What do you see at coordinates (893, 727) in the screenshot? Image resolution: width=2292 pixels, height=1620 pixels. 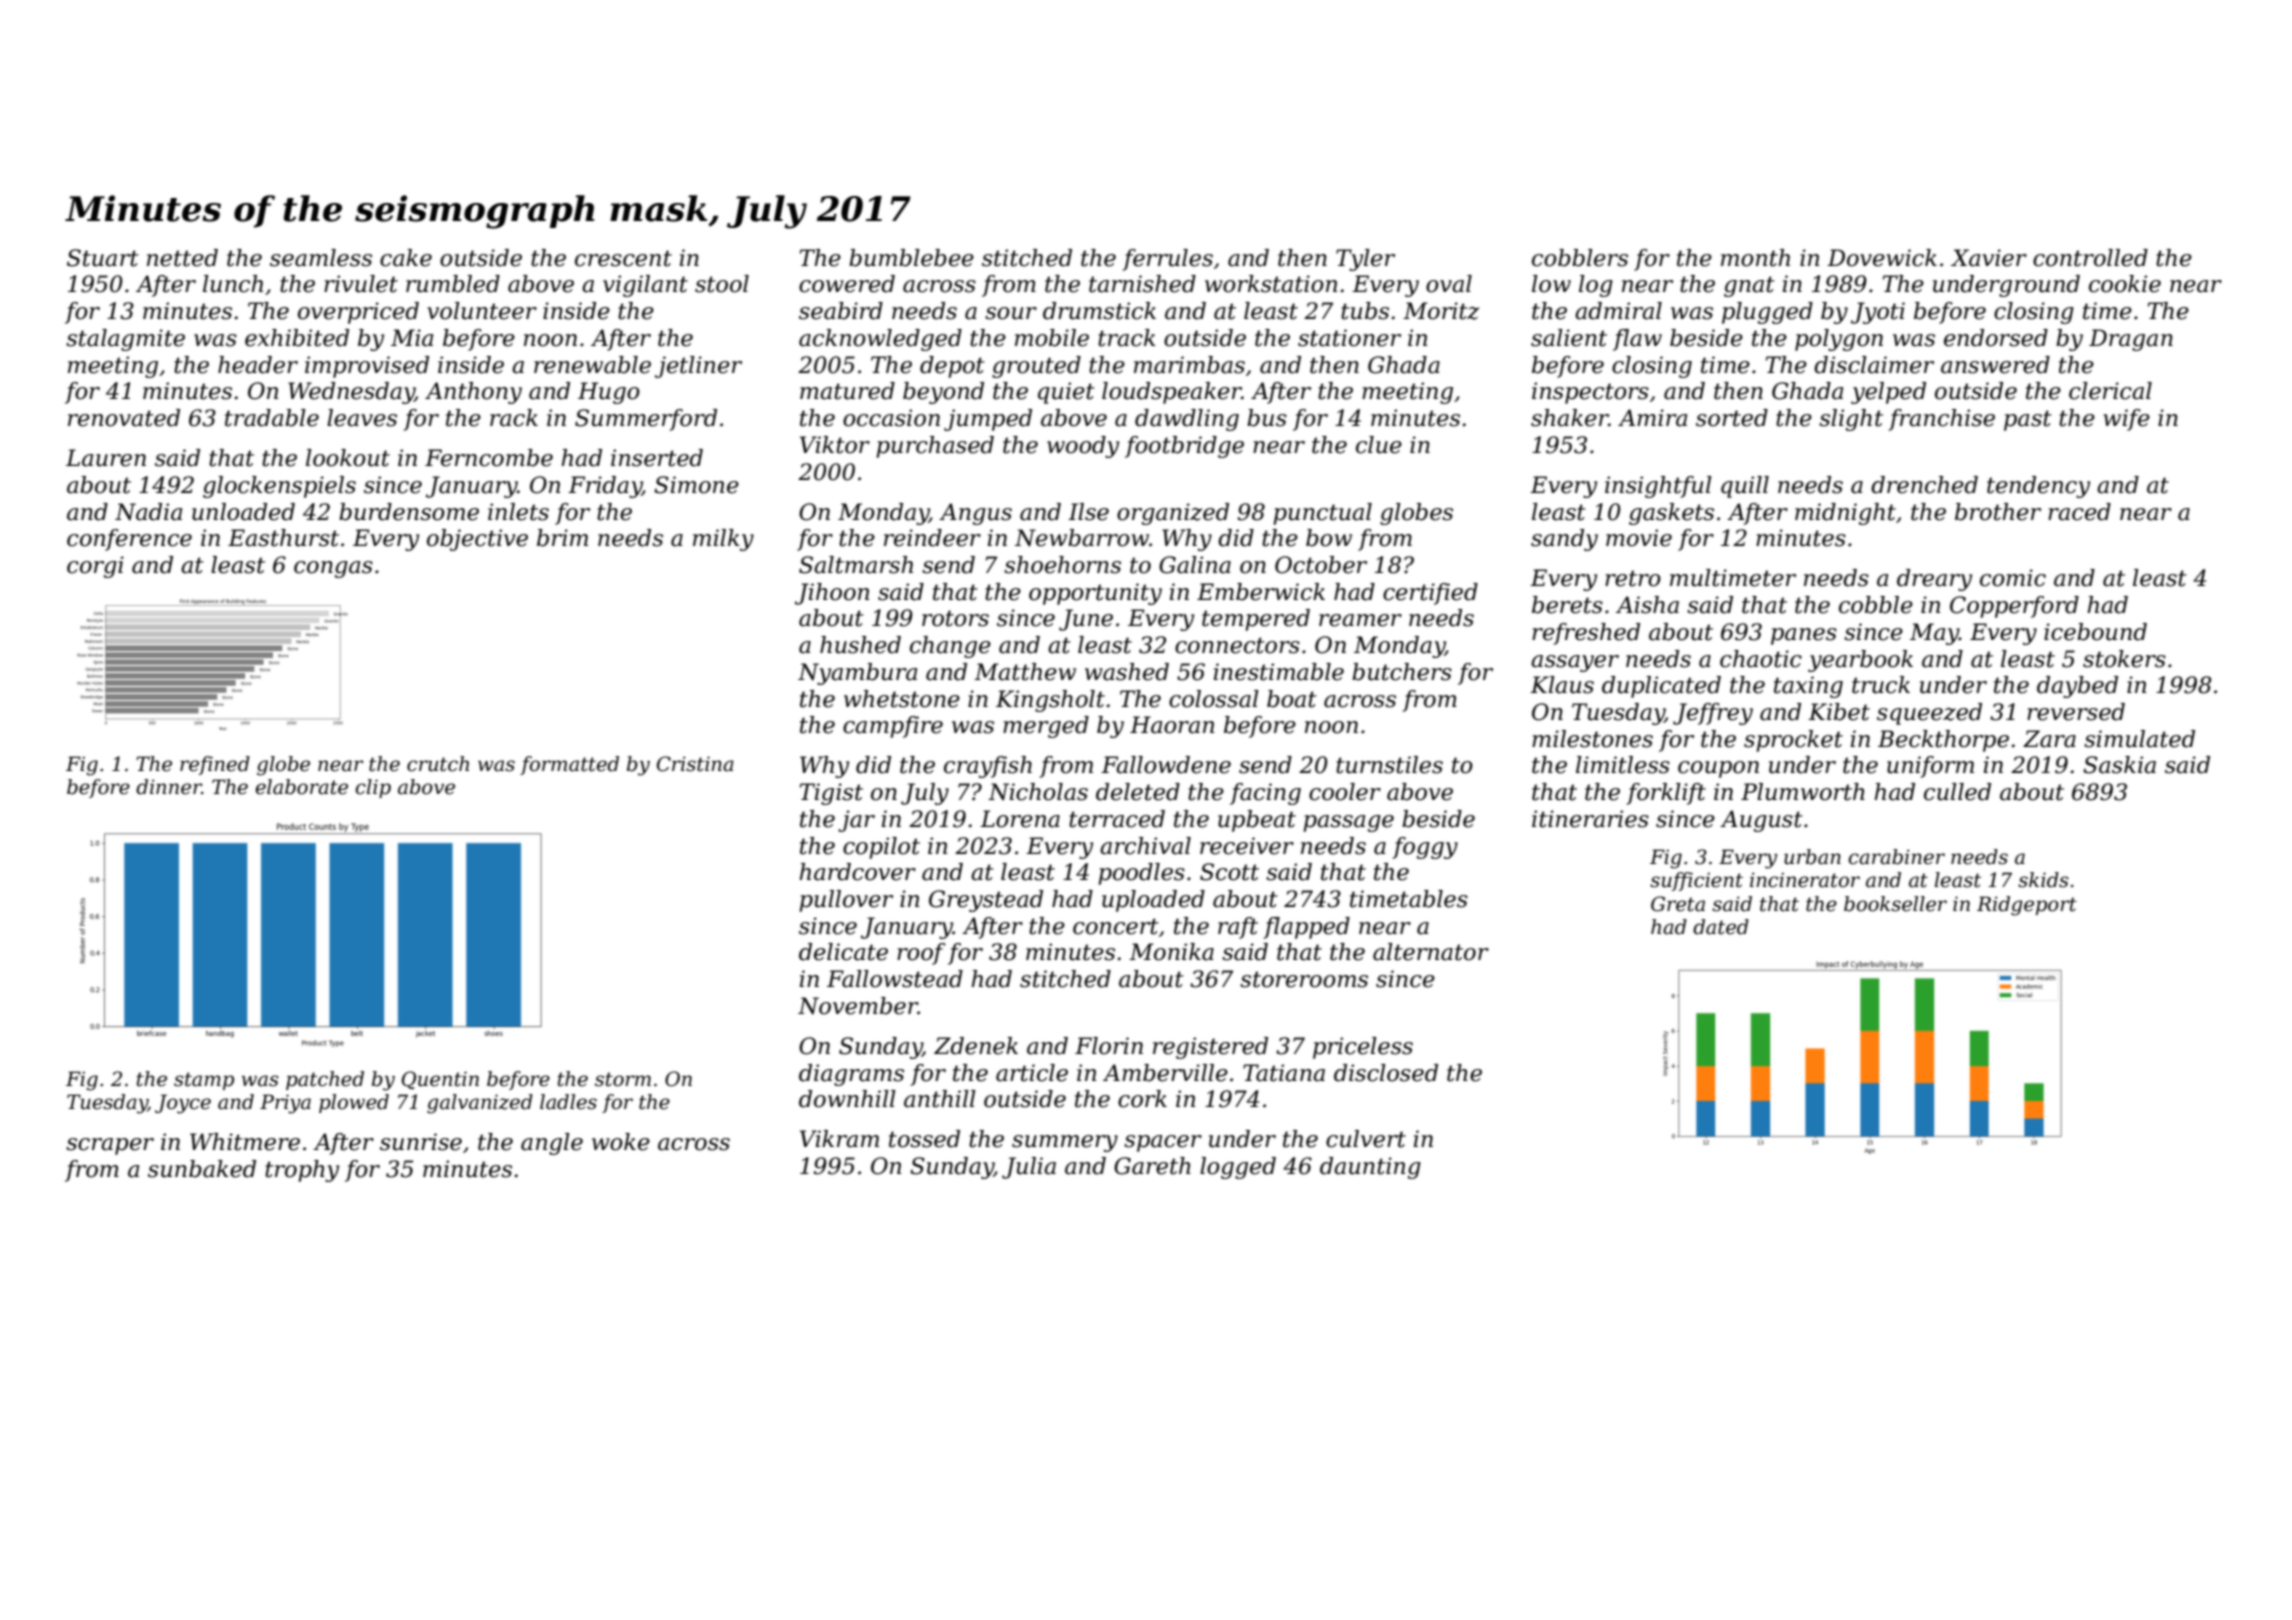 I see `campfire` at bounding box center [893, 727].
